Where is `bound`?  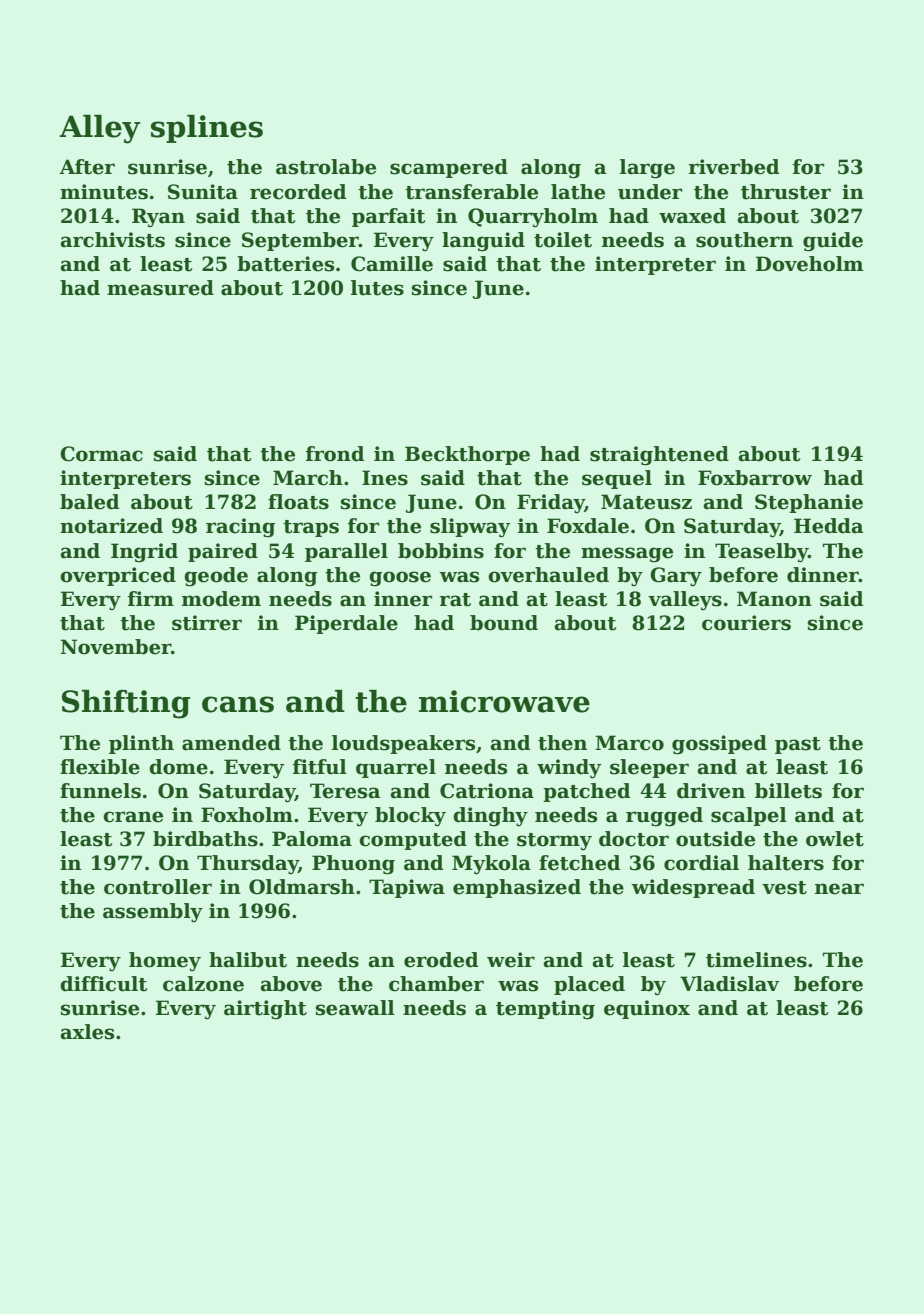
bound is located at coordinates (504, 623).
